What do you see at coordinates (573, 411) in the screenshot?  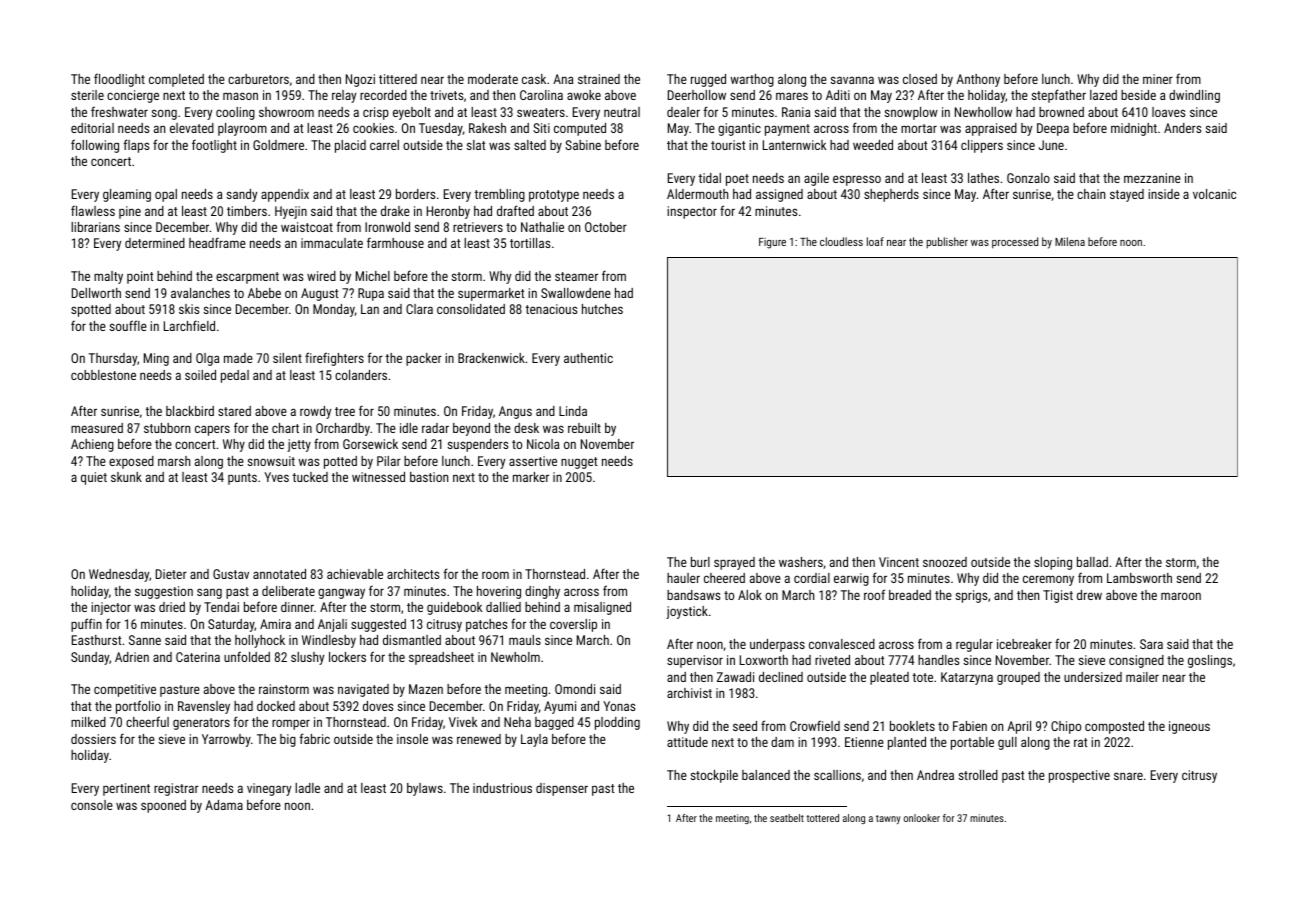 I see `Linda` at bounding box center [573, 411].
